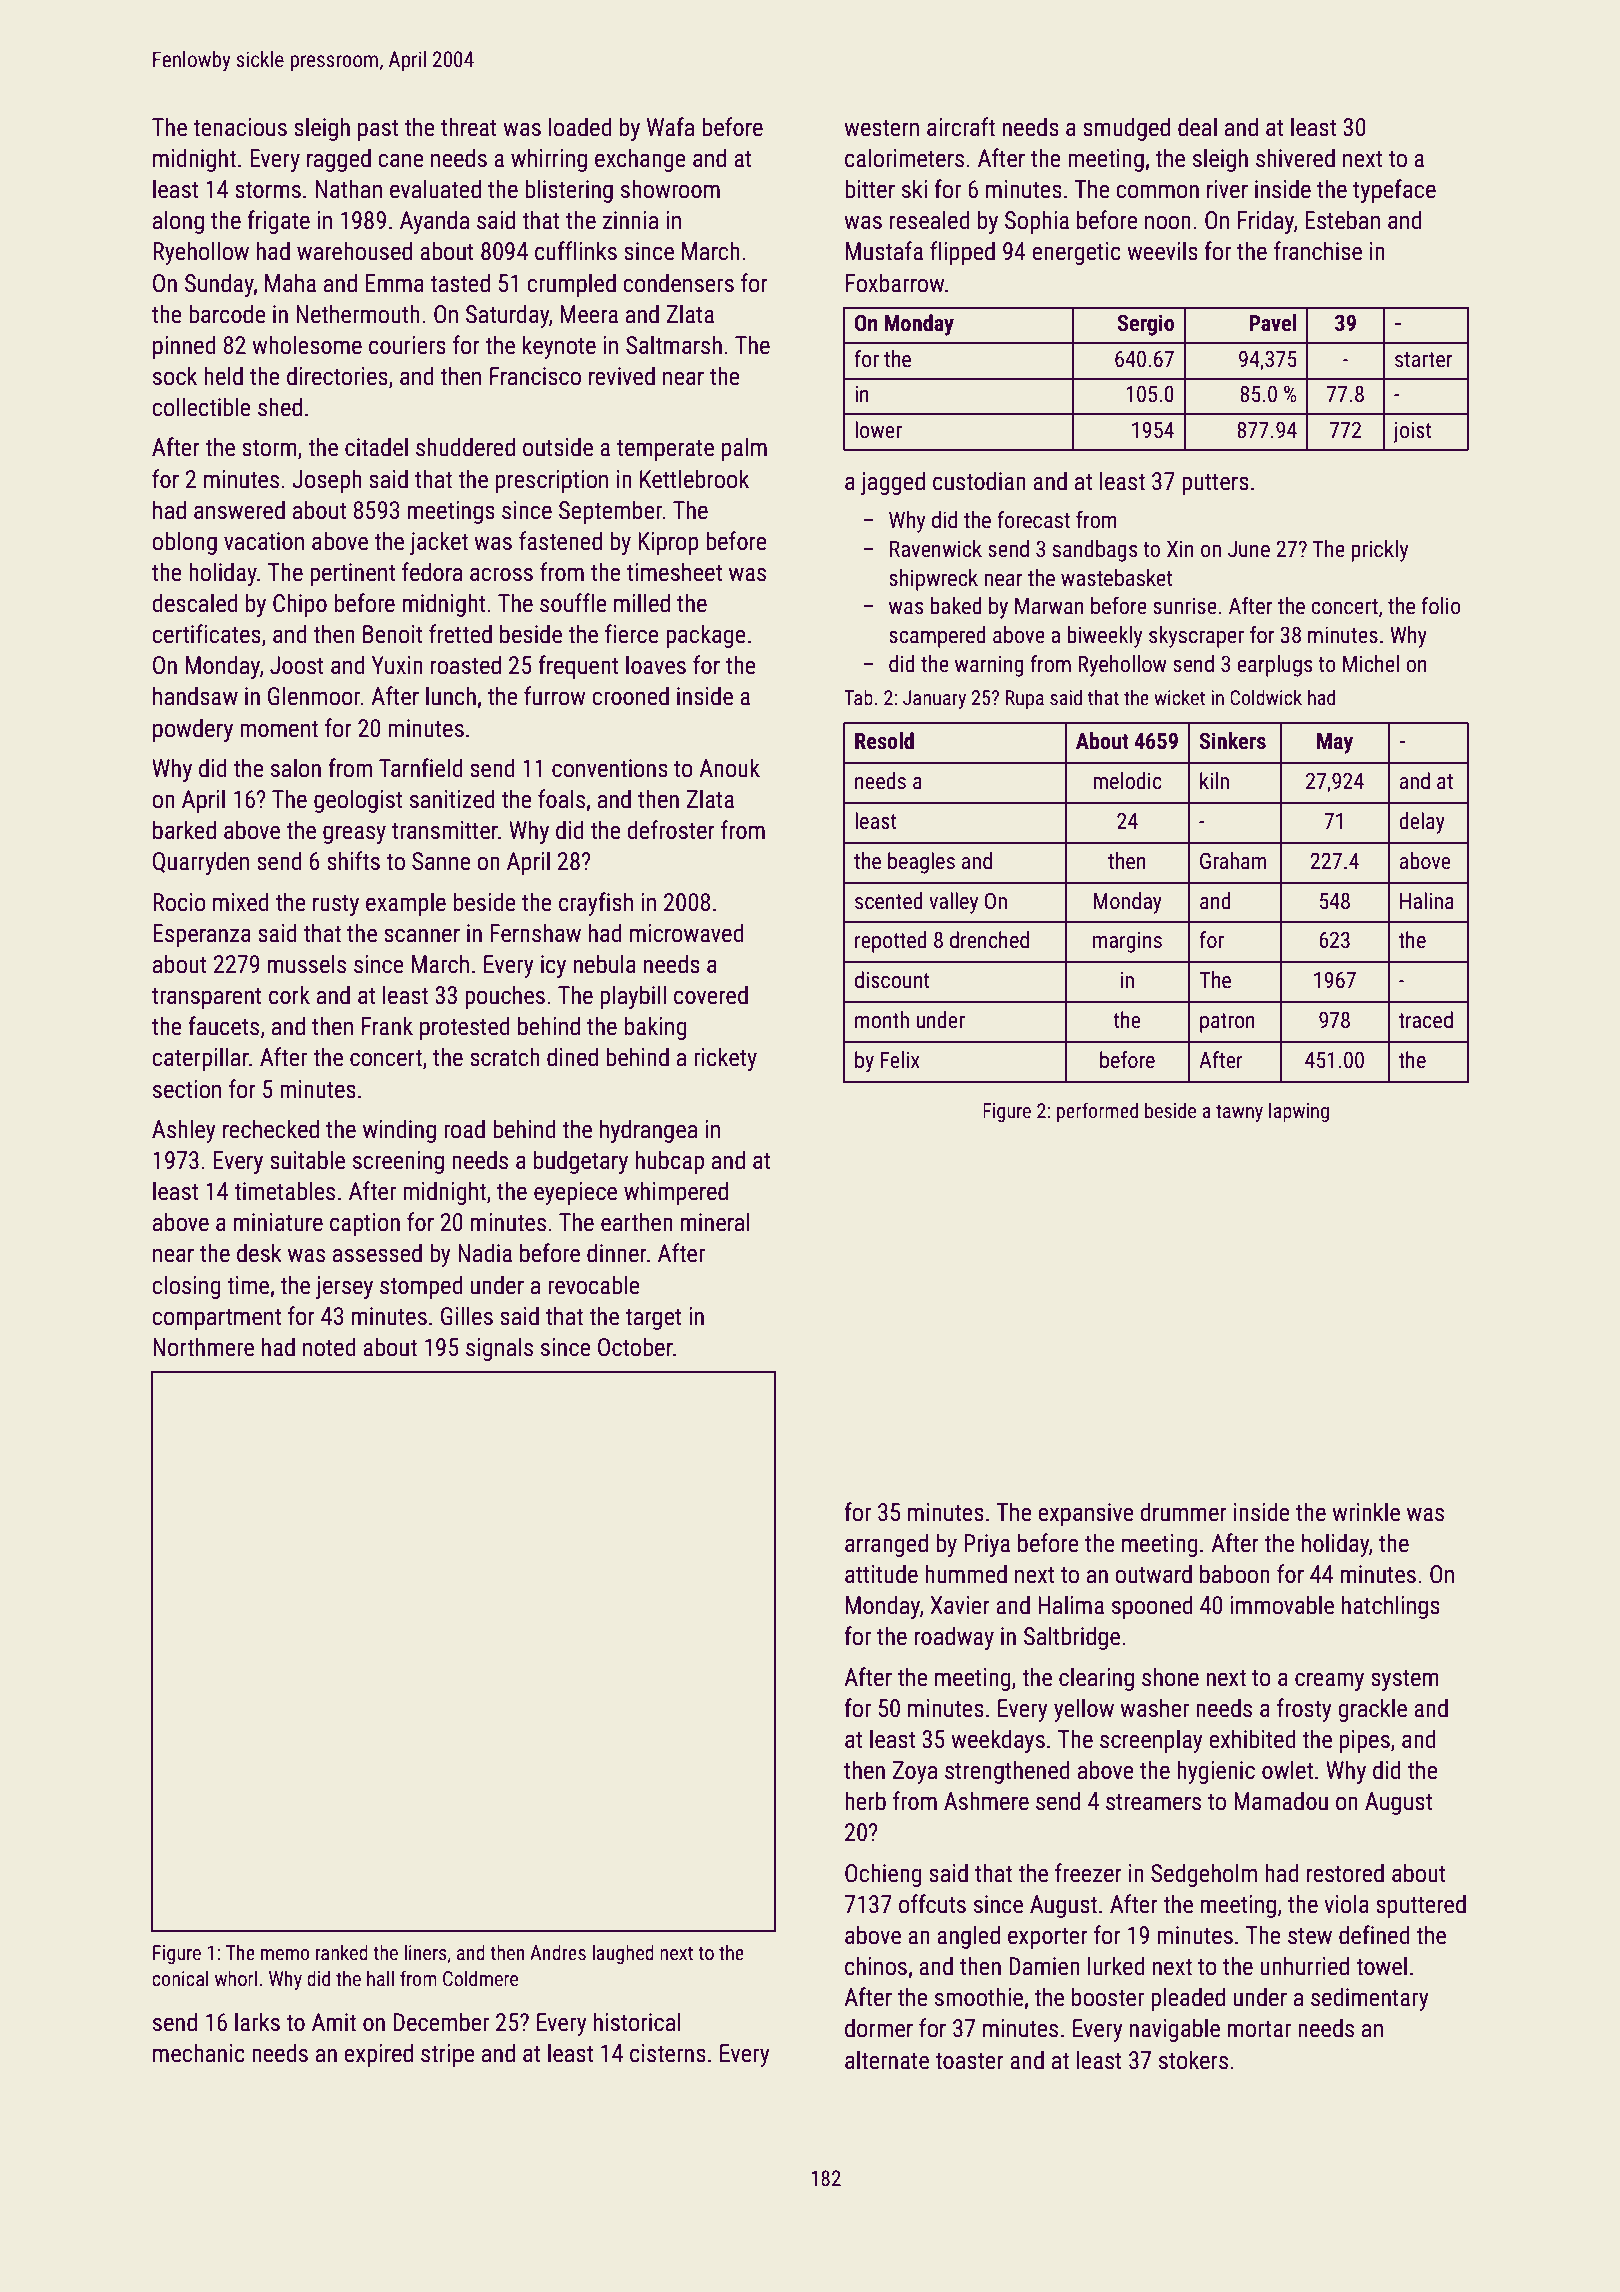  What do you see at coordinates (1215, 484) in the screenshot?
I see `putters` at bounding box center [1215, 484].
